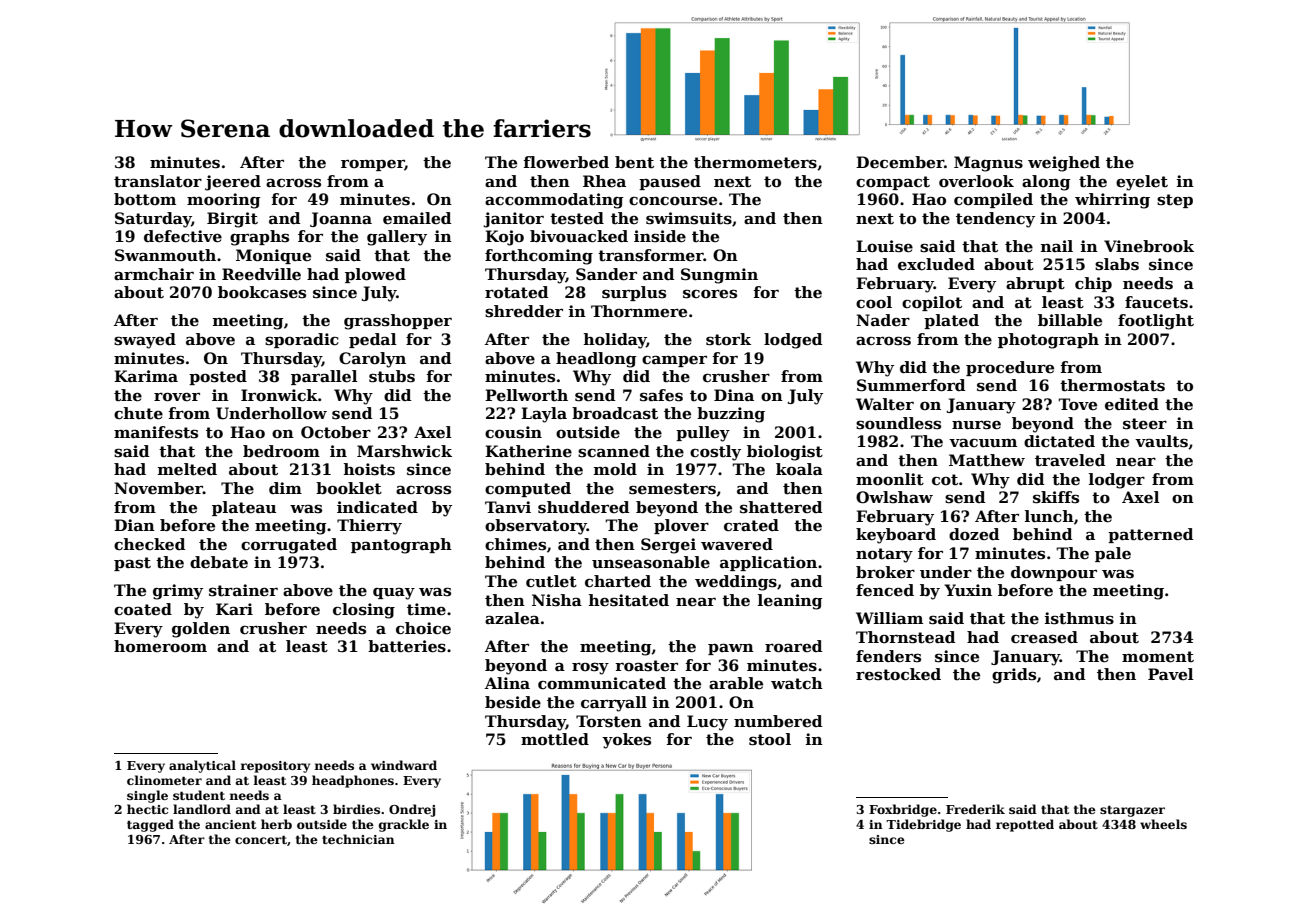 This document has height=924, width=1308. Describe the element at coordinates (885, 590) in the document. I see `fenced` at that location.
